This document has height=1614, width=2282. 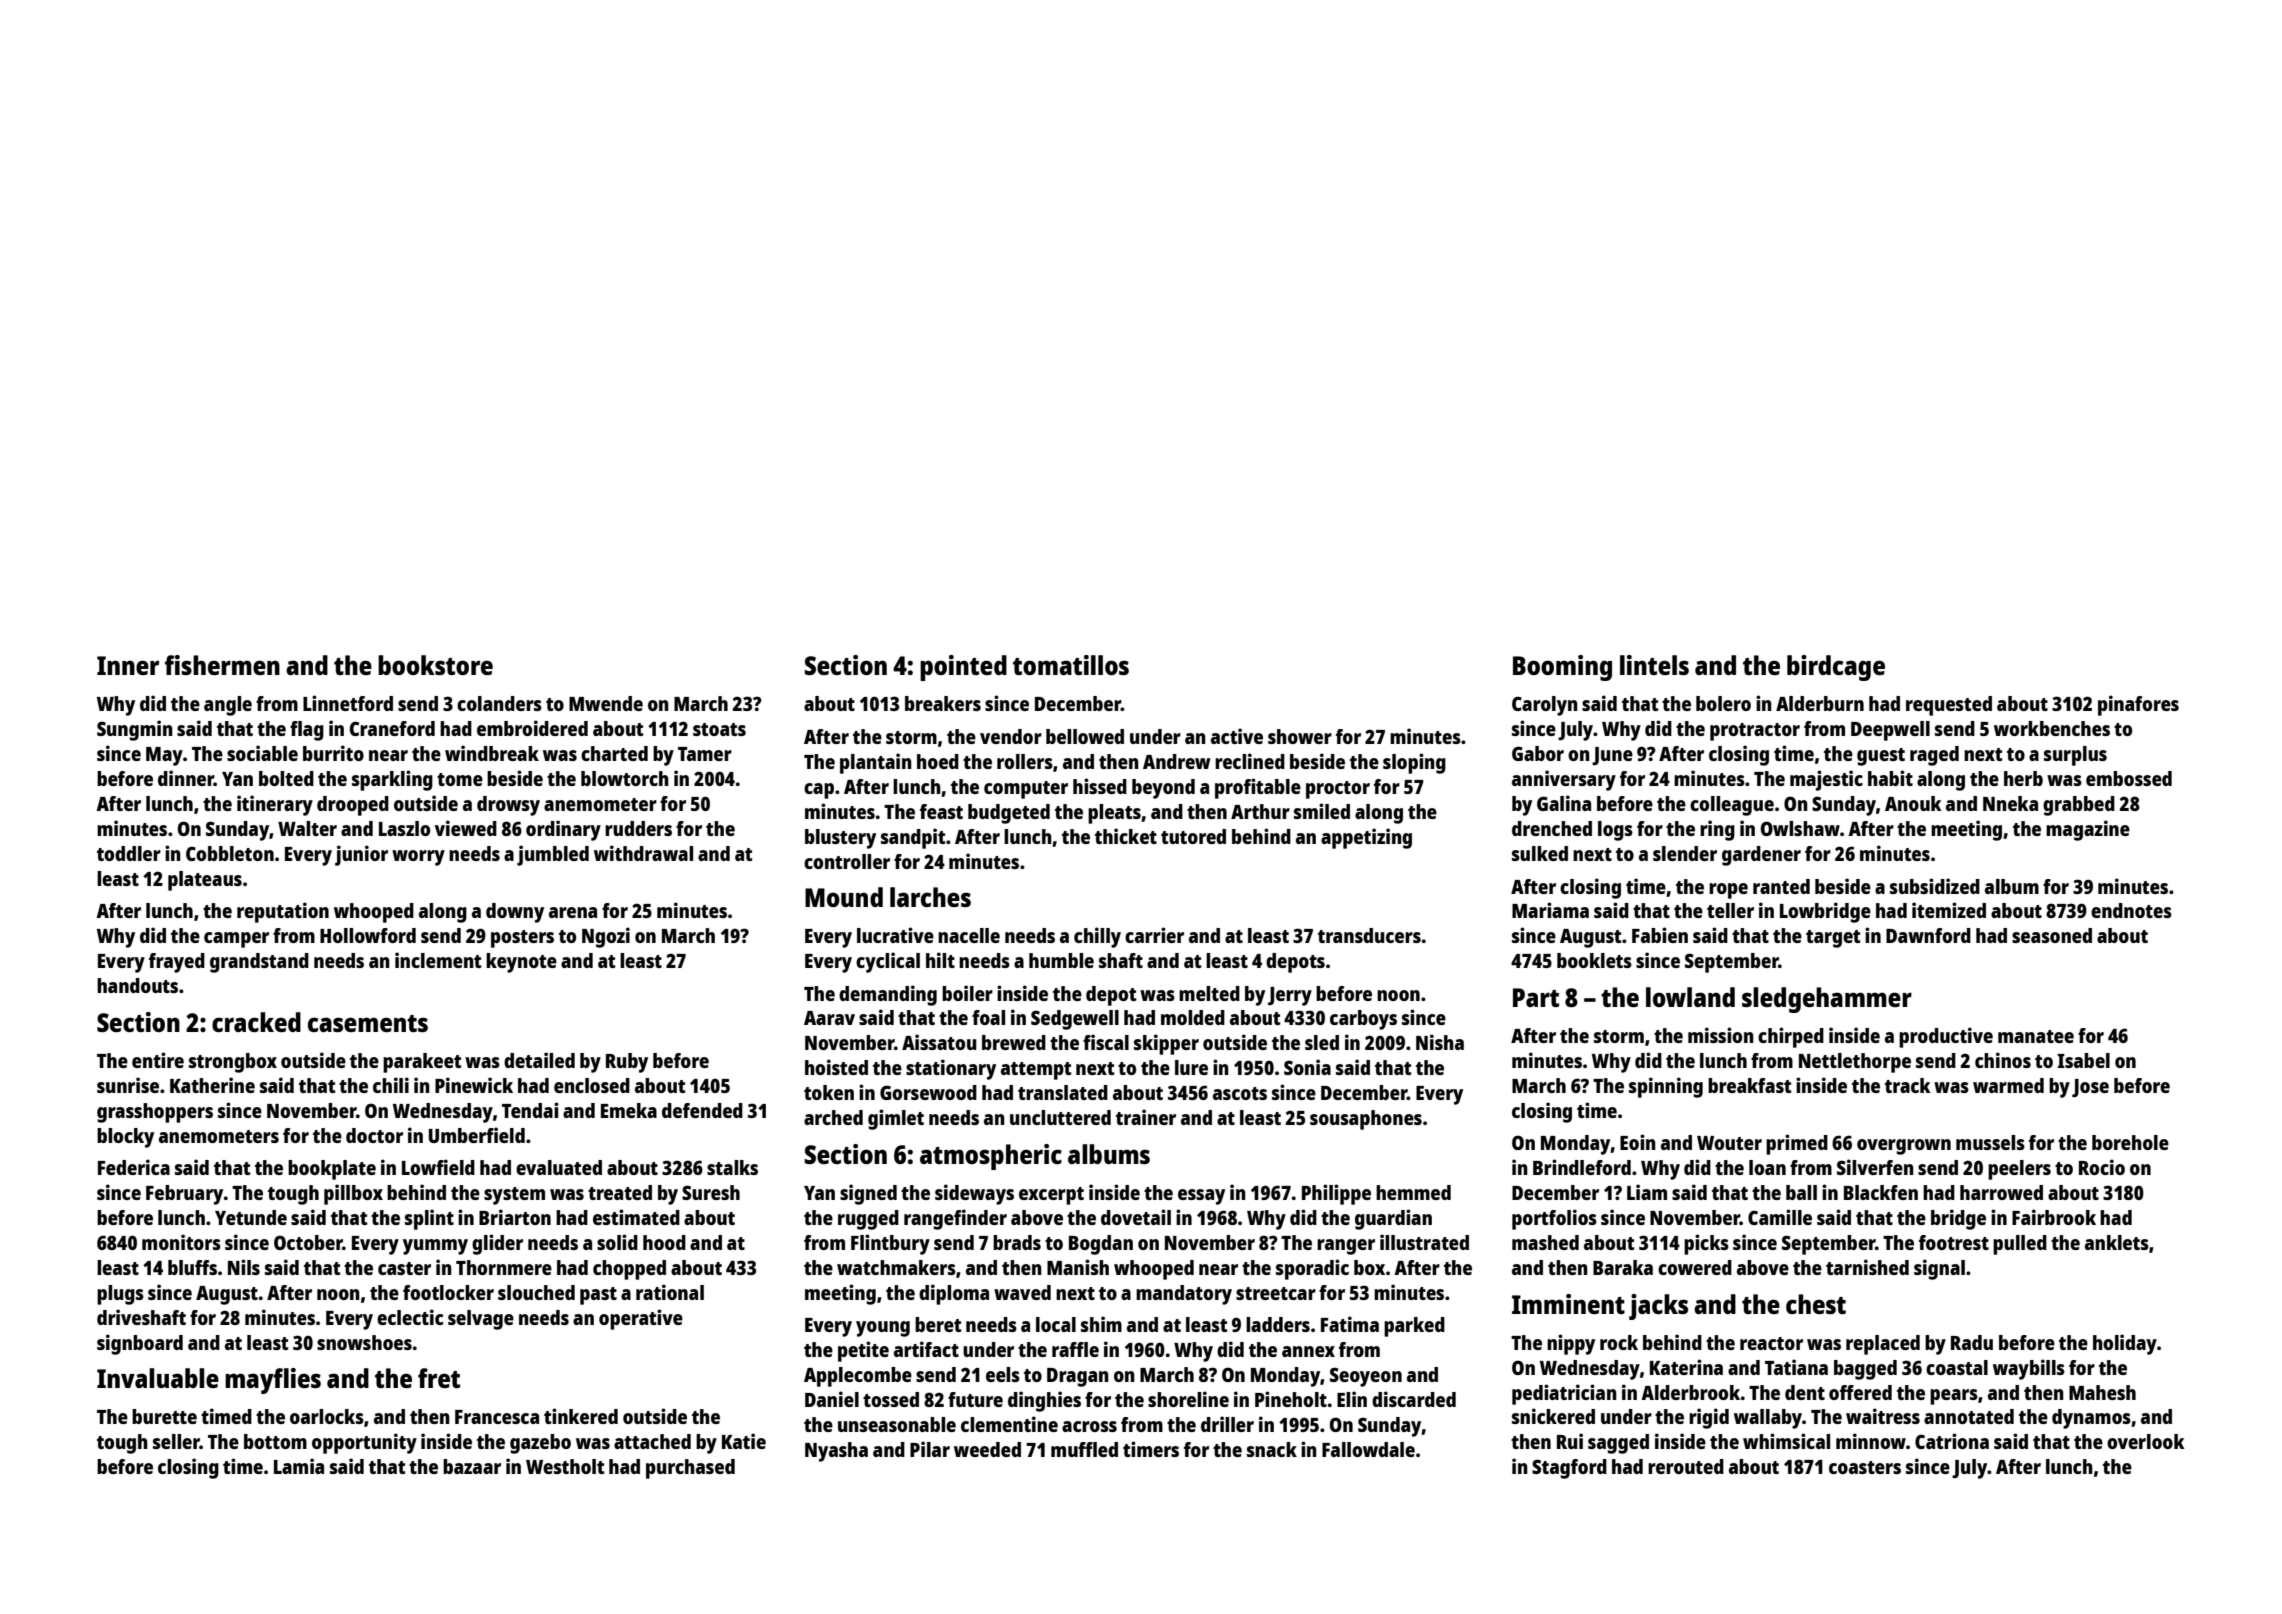 What do you see at coordinates (472, 1466) in the document?
I see `bazaar` at bounding box center [472, 1466].
